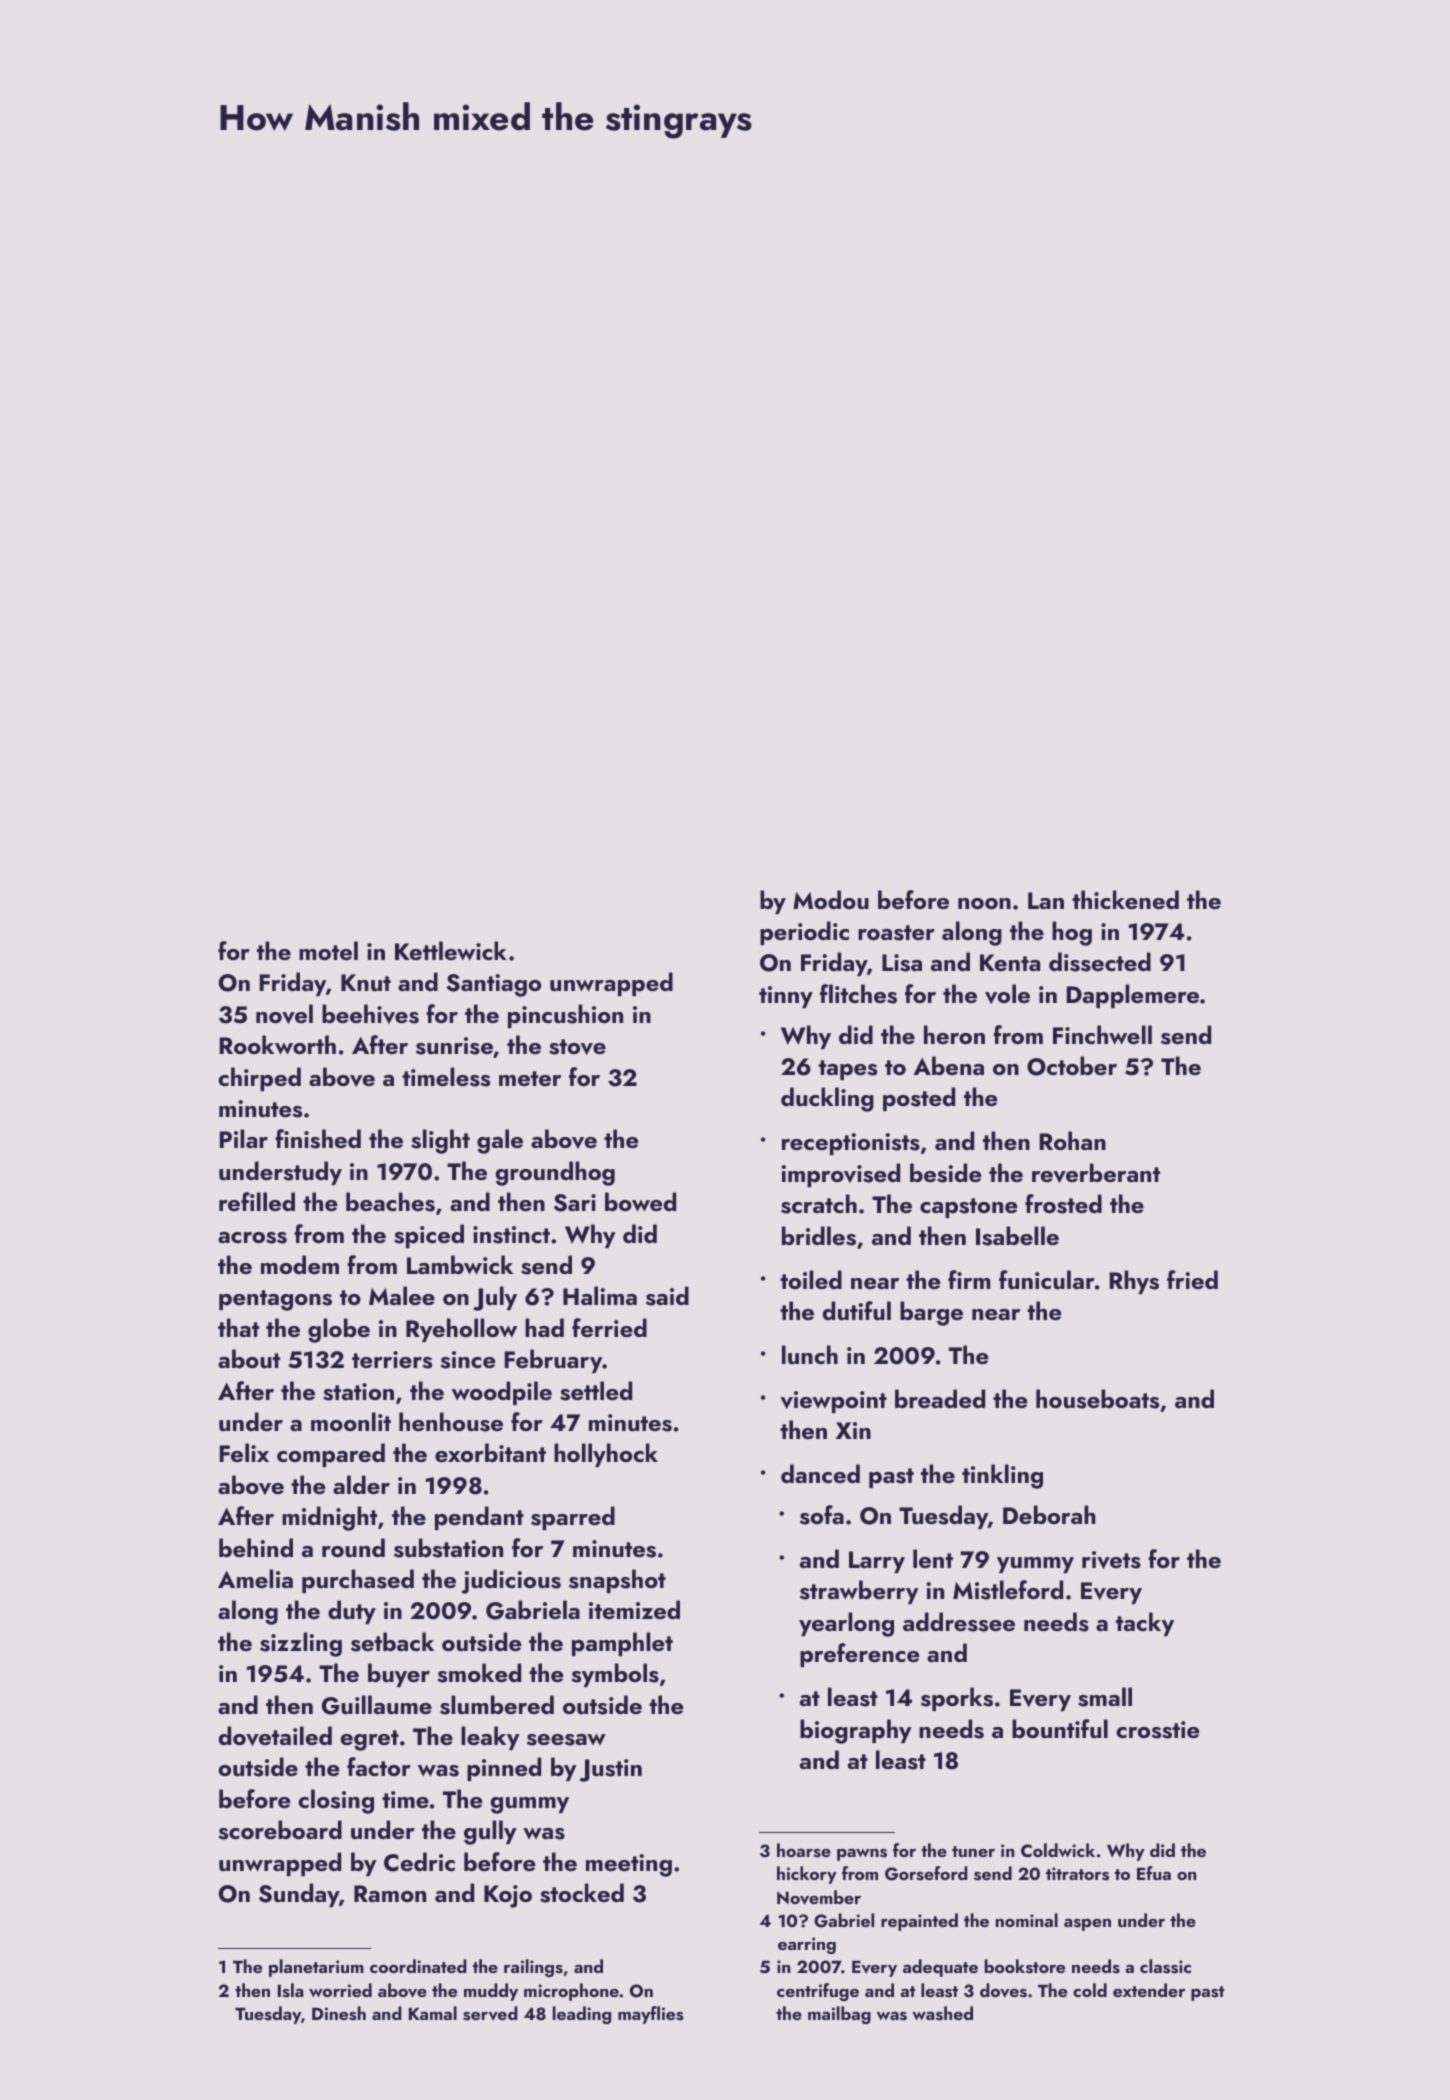 The height and width of the document is (2100, 1450). What do you see at coordinates (370, 1014) in the document?
I see `beehives` at bounding box center [370, 1014].
